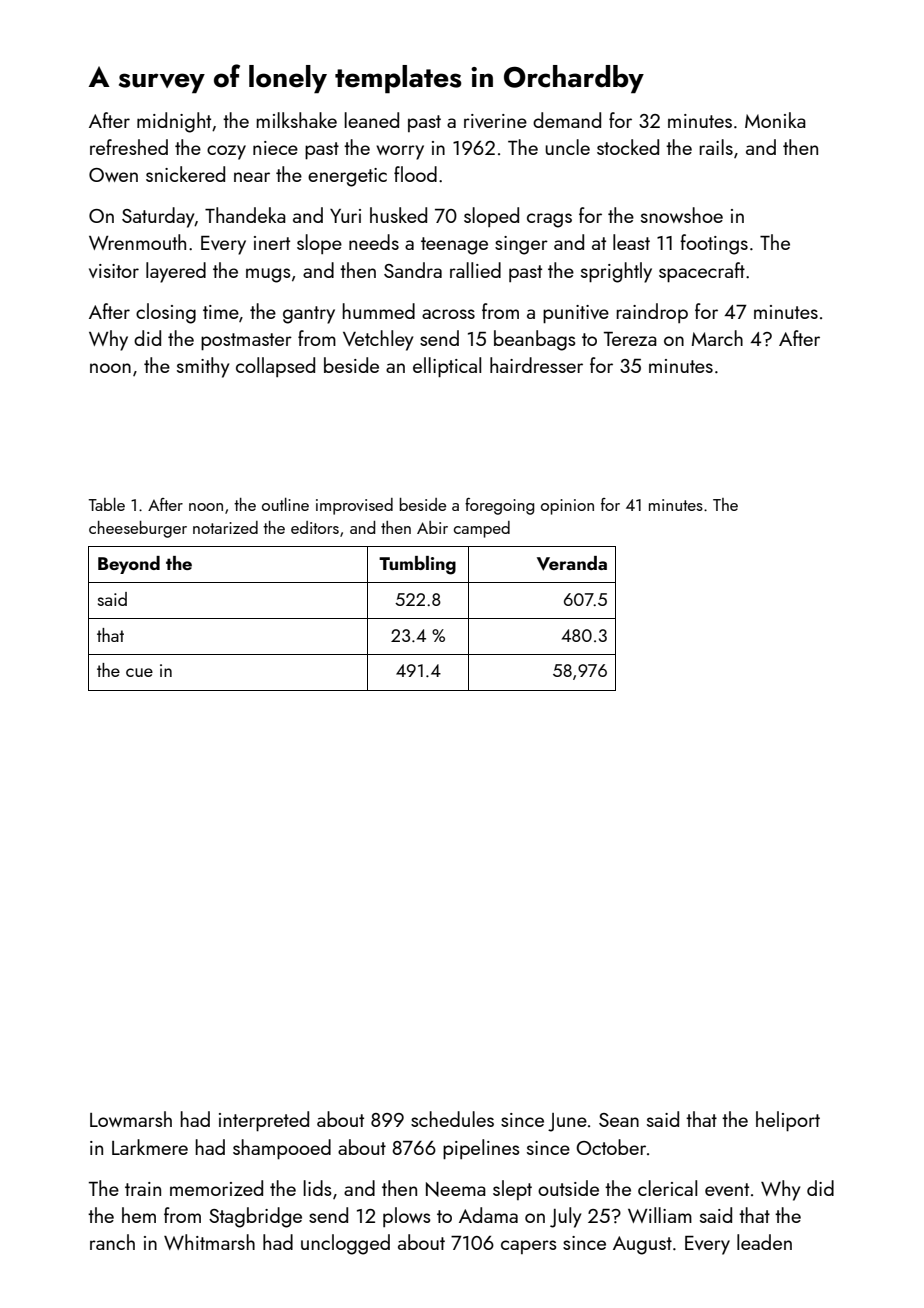 Image resolution: width=924 pixels, height=1308 pixels. What do you see at coordinates (166, 313) in the image?
I see `closing` at bounding box center [166, 313].
